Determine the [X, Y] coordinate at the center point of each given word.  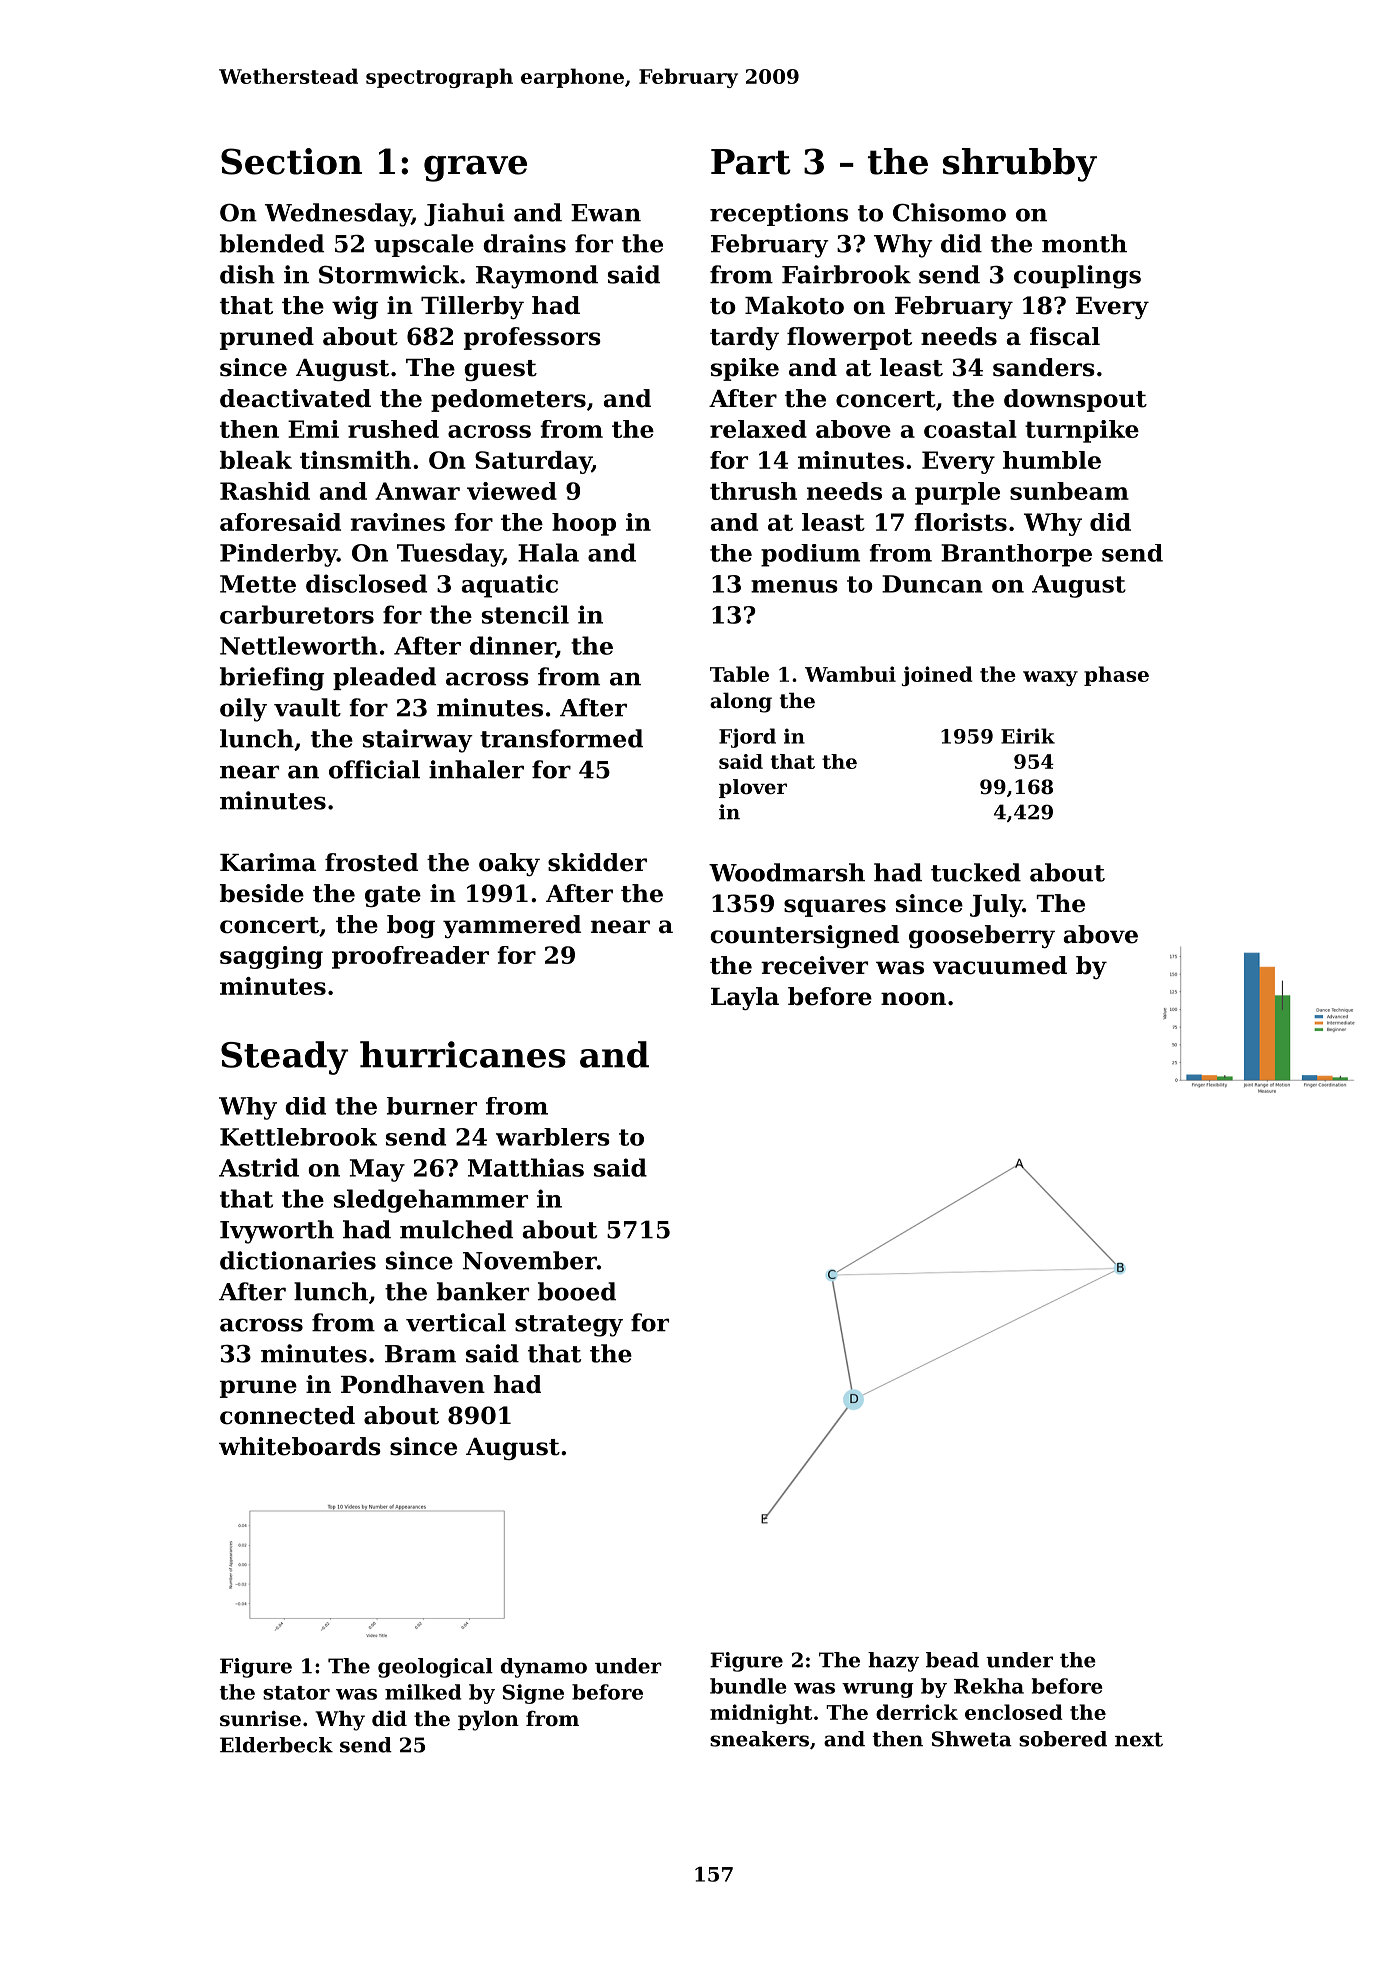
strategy [569, 1326]
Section [291, 161]
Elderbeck [276, 1745]
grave [475, 169]
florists [960, 522]
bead [952, 1660]
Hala [548, 552]
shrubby [1020, 165]
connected [287, 1415]
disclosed [366, 583]
